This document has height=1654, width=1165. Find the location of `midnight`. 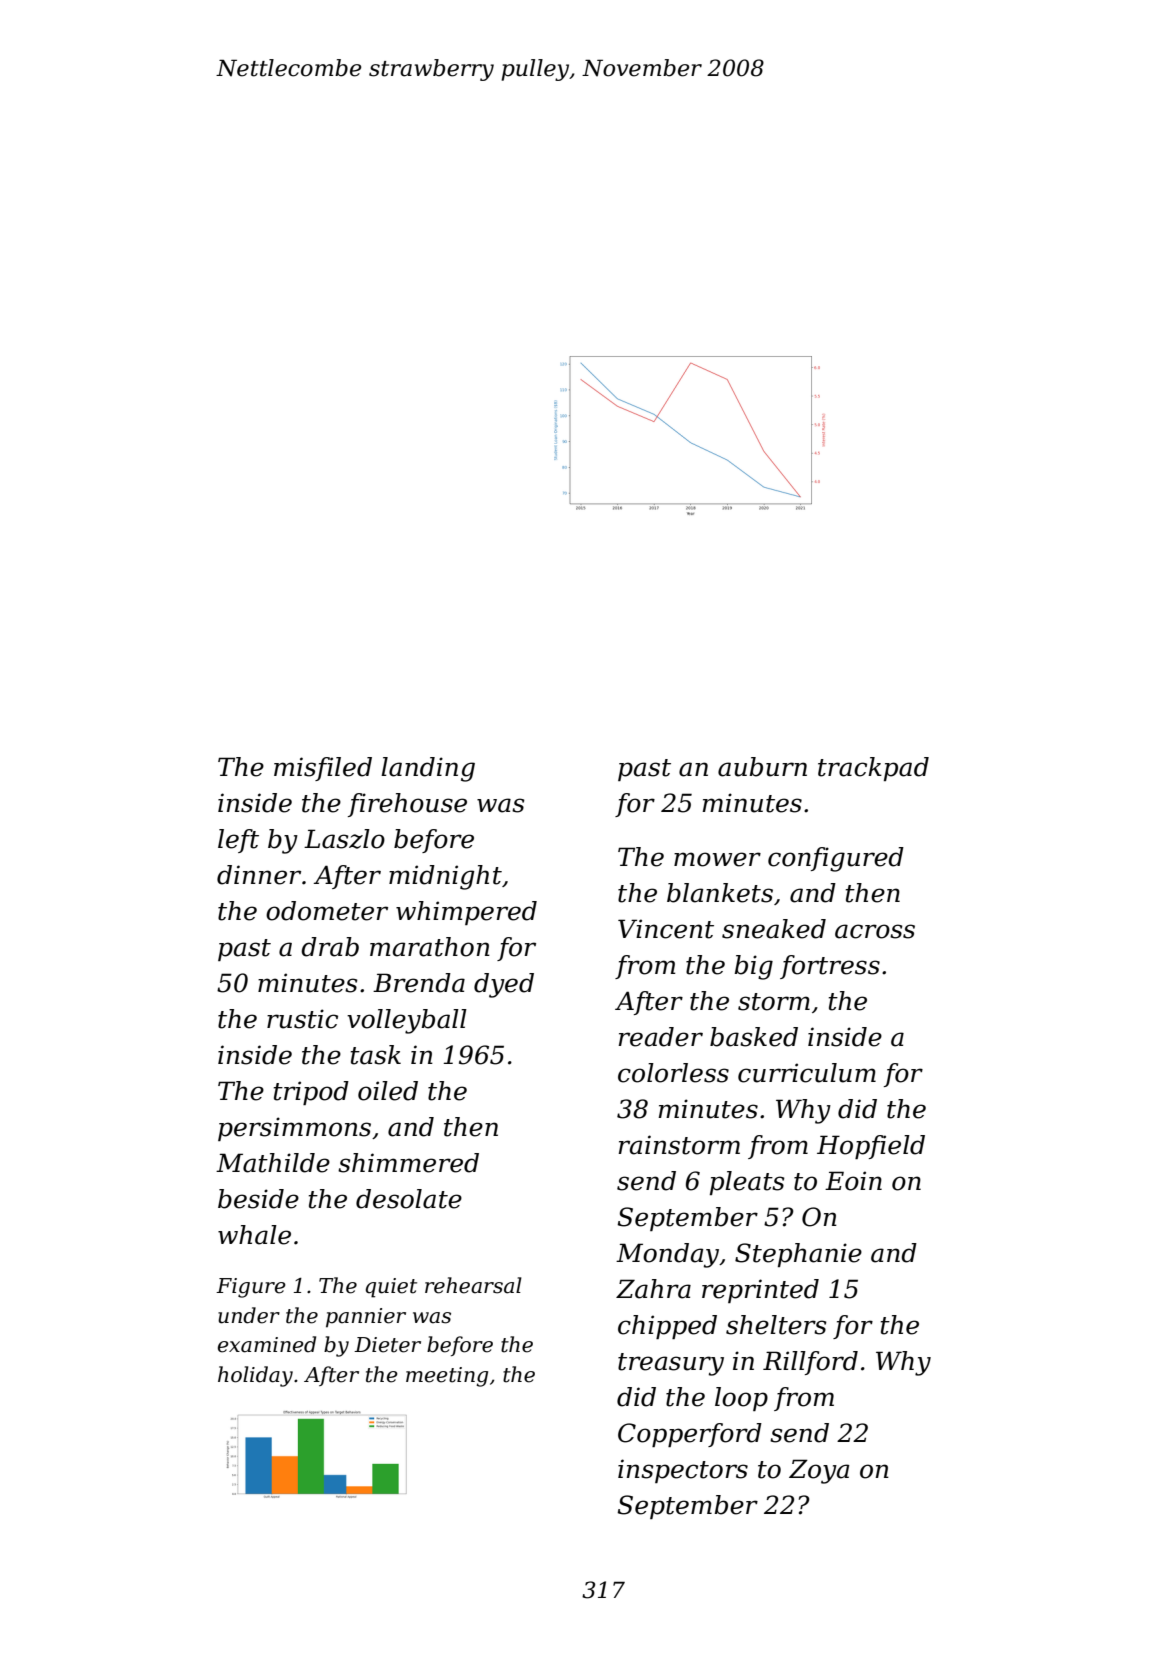

midnight is located at coordinates (445, 877).
